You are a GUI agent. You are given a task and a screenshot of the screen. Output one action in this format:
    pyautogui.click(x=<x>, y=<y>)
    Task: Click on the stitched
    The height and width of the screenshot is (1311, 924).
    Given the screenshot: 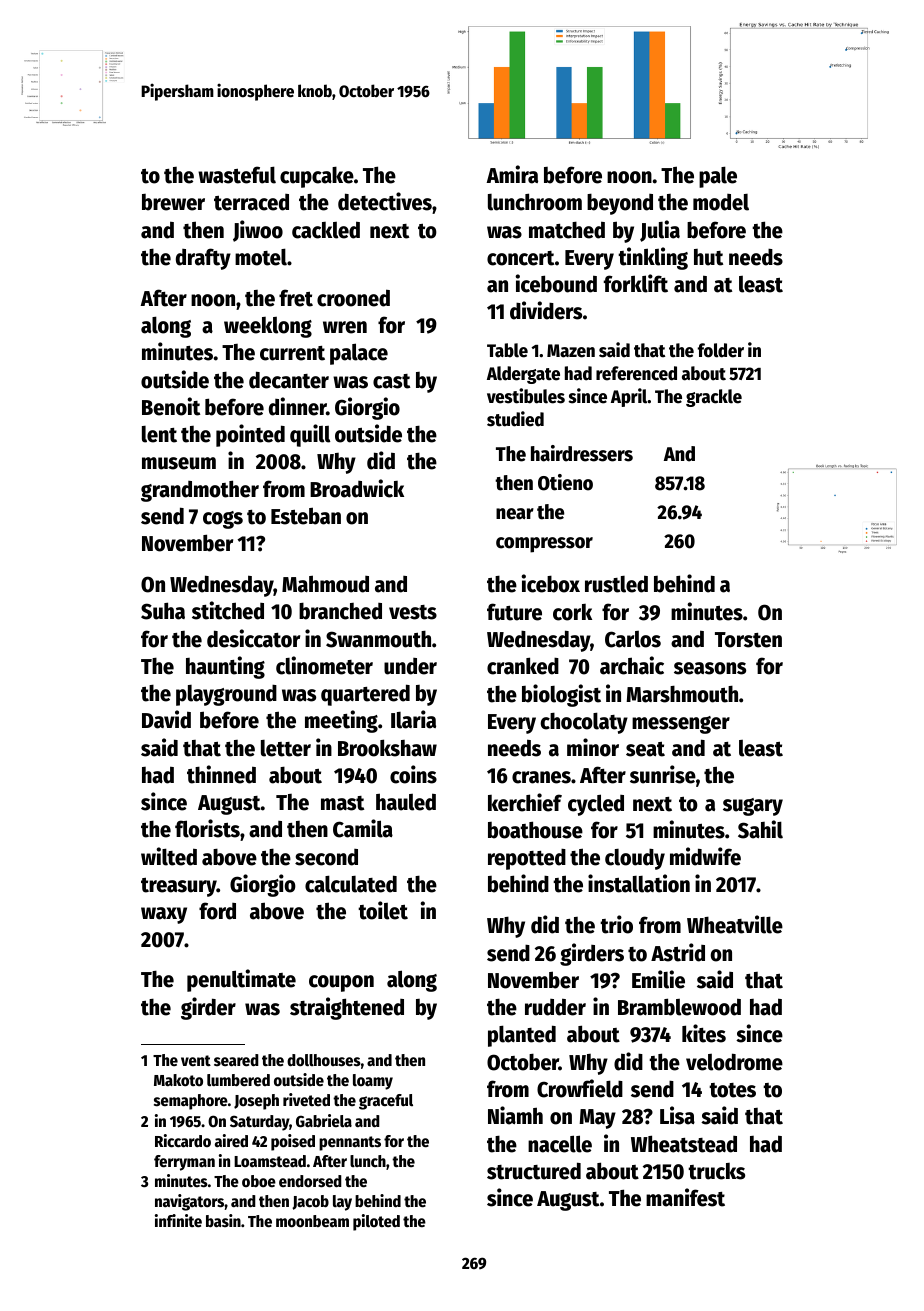 What is the action you would take?
    pyautogui.click(x=228, y=610)
